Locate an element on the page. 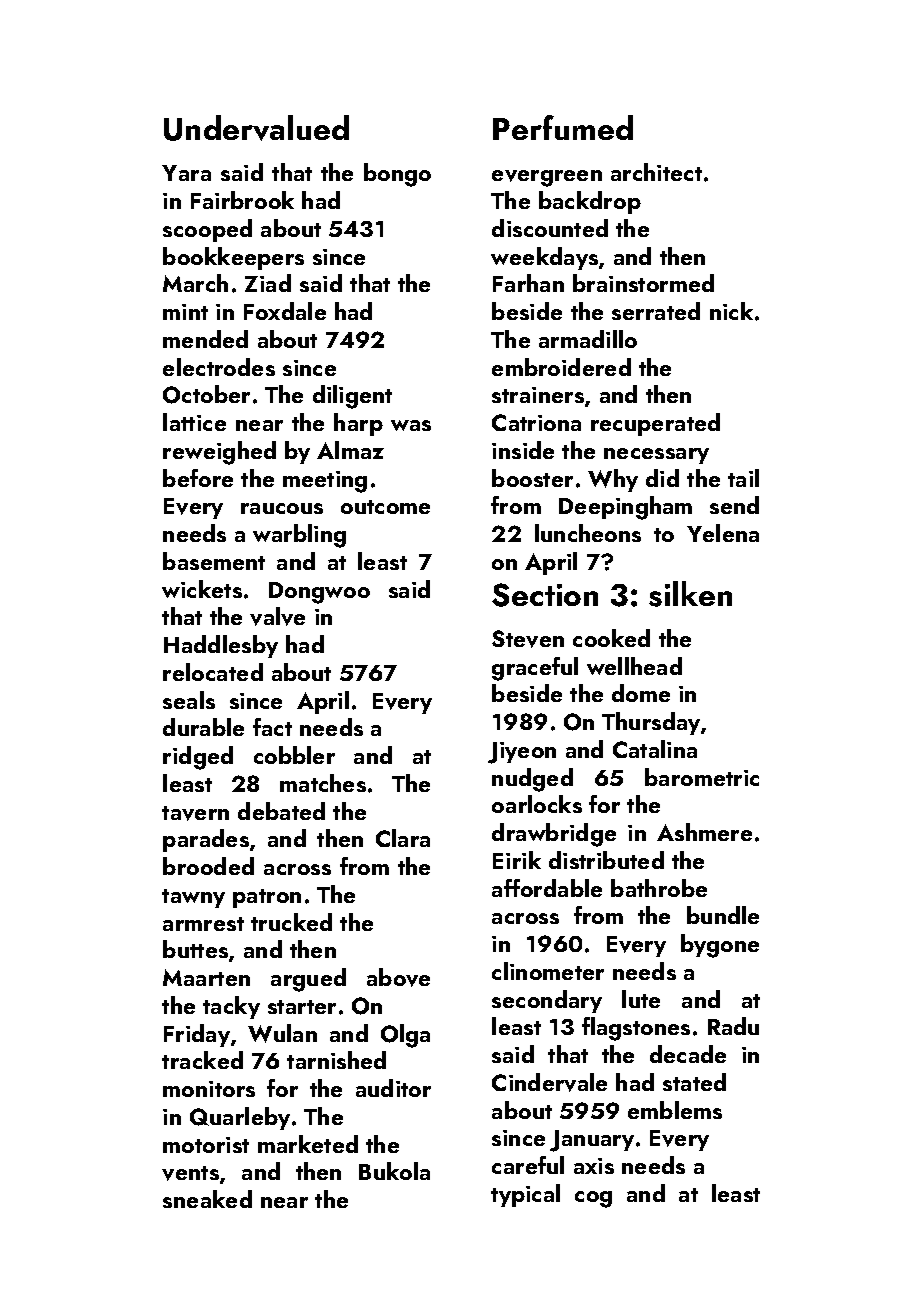  auditor is located at coordinates (393, 1088).
